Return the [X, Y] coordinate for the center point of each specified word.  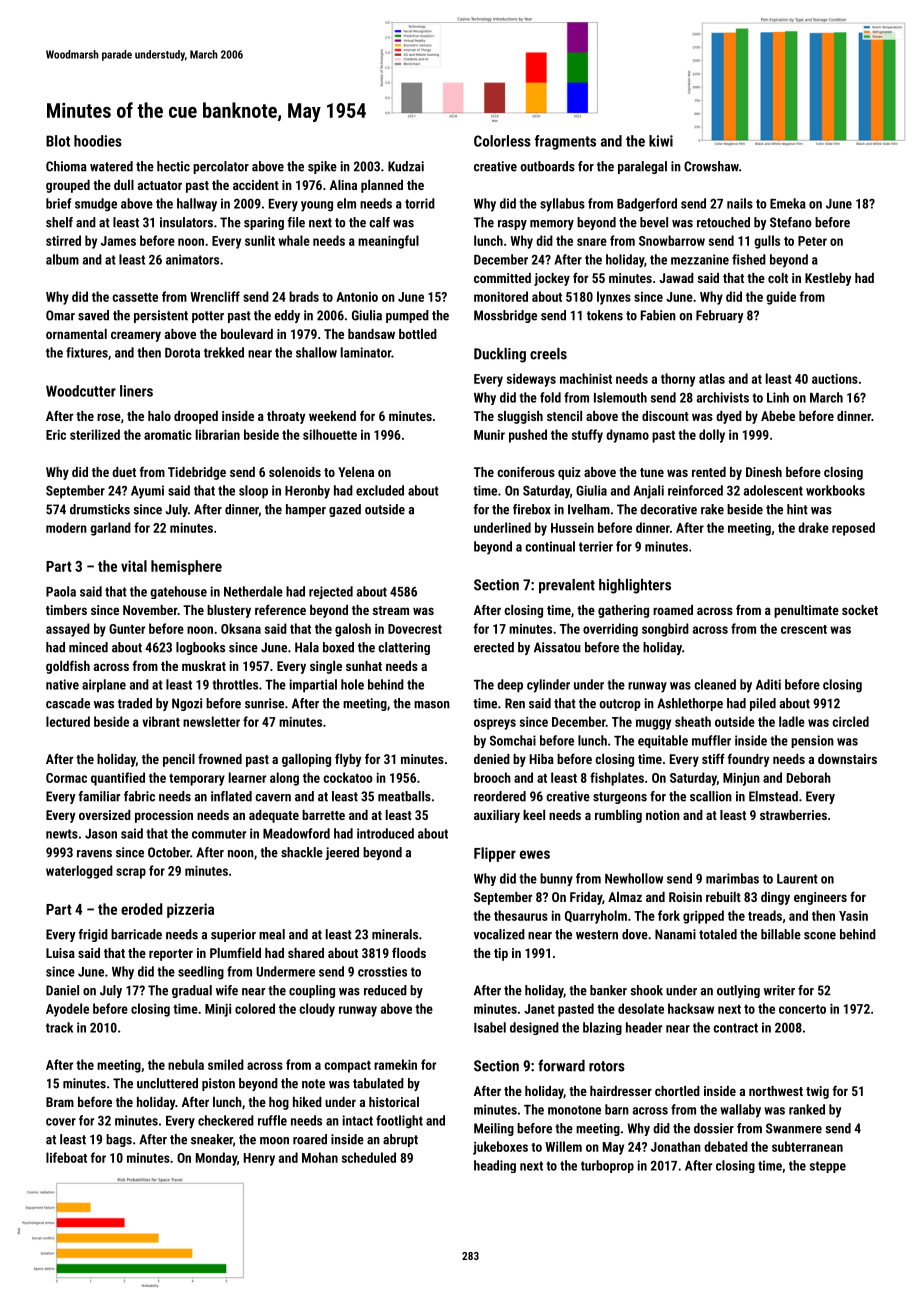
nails [740, 203]
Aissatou [557, 647]
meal [272, 934]
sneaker [212, 1139]
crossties [382, 971]
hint [797, 509]
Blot [58, 141]
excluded [380, 490]
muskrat [204, 666]
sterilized [95, 434]
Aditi [768, 684]
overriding [610, 630]
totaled [718, 934]
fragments [565, 142]
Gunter [127, 629]
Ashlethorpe [690, 704]
